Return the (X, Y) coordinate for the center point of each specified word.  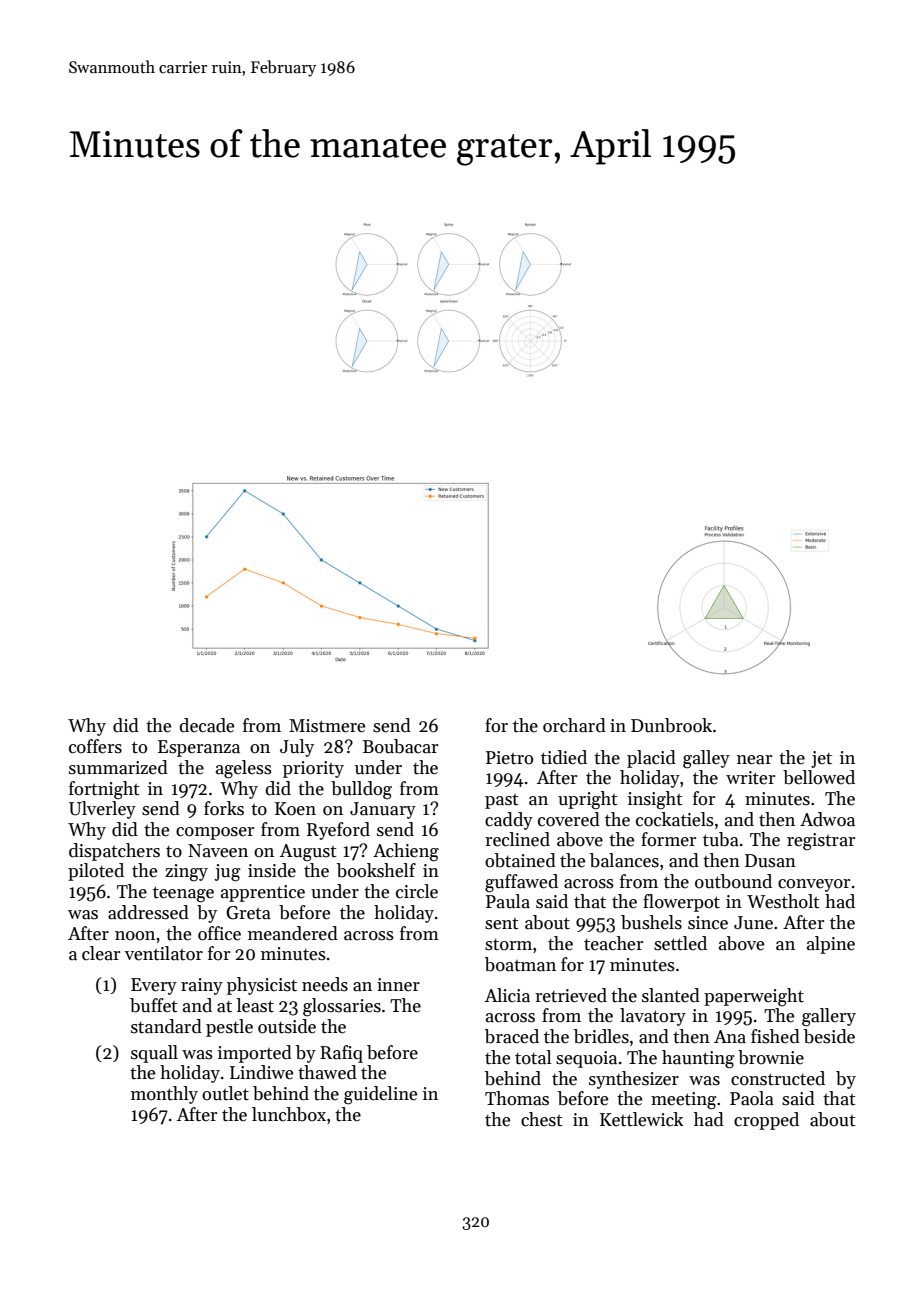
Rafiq (341, 1054)
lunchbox (289, 1114)
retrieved (571, 995)
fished (775, 1036)
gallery (829, 1017)
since (708, 923)
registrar (821, 842)
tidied (564, 757)
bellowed (819, 777)
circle (417, 891)
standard (166, 1026)
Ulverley (102, 810)
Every (154, 986)
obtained (520, 860)
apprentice (263, 893)
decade (206, 725)
